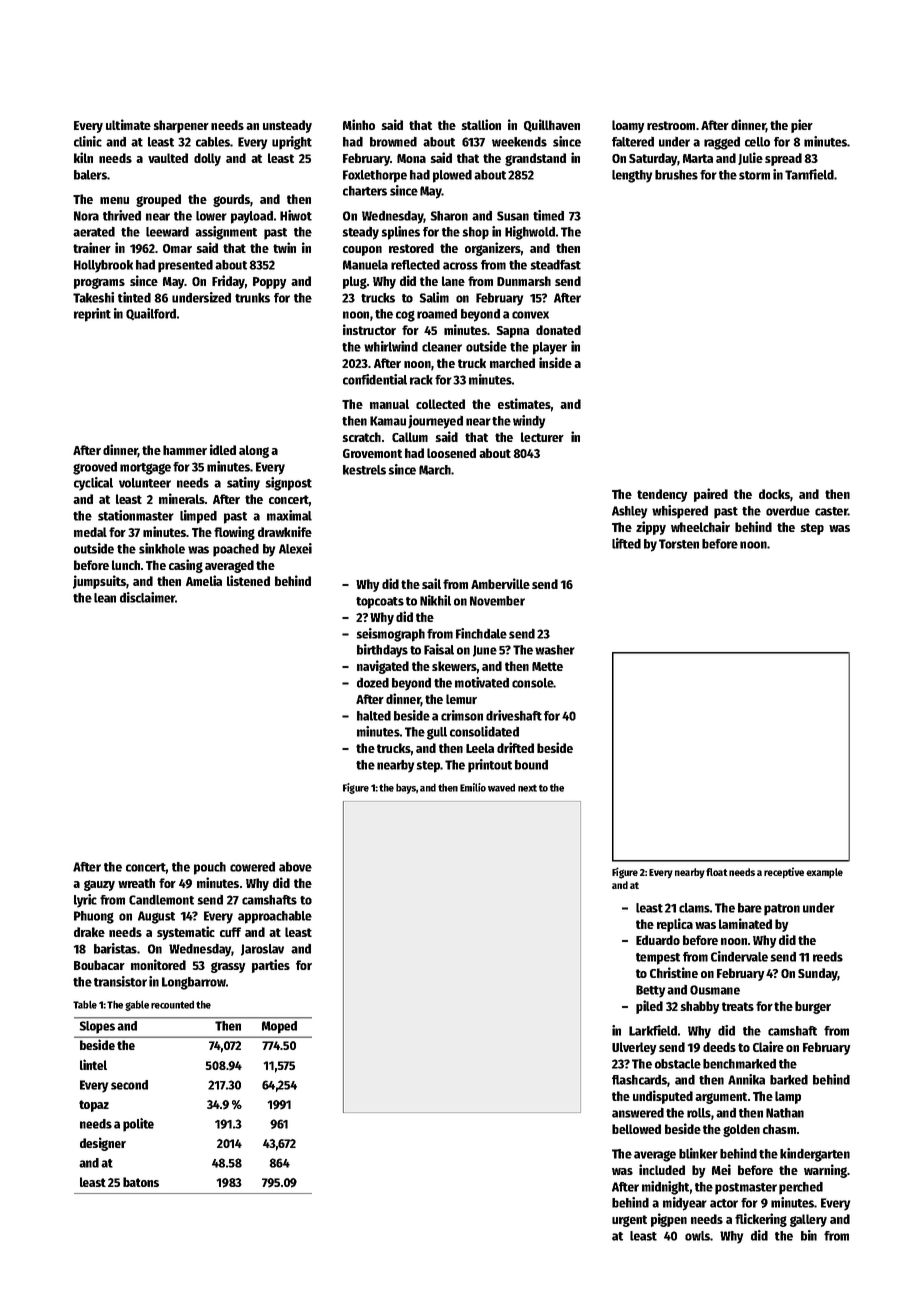  I want to click on pouch, so click(210, 868).
